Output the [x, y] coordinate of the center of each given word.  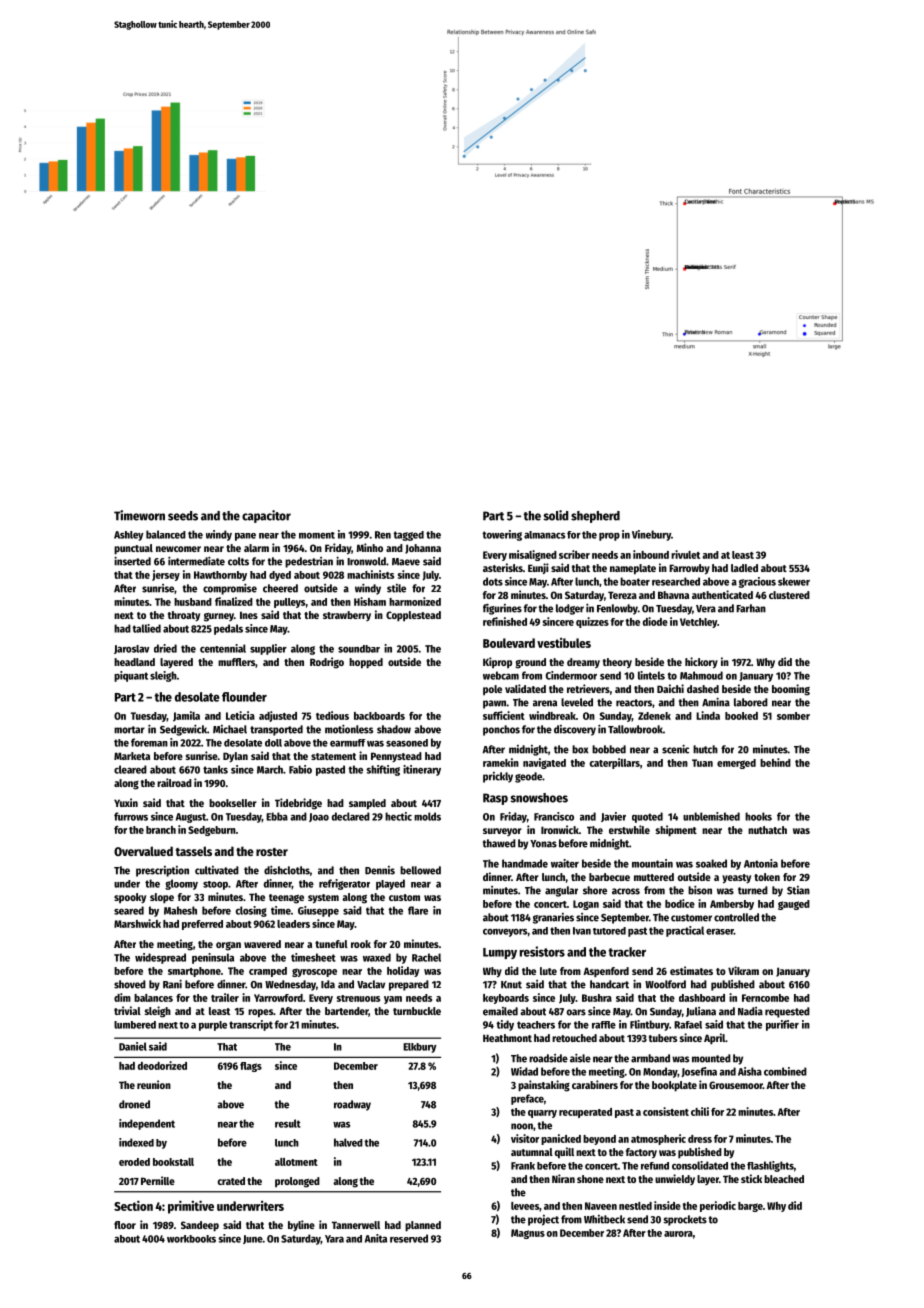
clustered [789, 595]
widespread [160, 958]
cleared [130, 769]
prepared [409, 985]
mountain [652, 863]
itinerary [422, 770]
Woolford [665, 984]
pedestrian [309, 562]
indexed [136, 1142]
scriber [574, 554]
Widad [524, 1071]
